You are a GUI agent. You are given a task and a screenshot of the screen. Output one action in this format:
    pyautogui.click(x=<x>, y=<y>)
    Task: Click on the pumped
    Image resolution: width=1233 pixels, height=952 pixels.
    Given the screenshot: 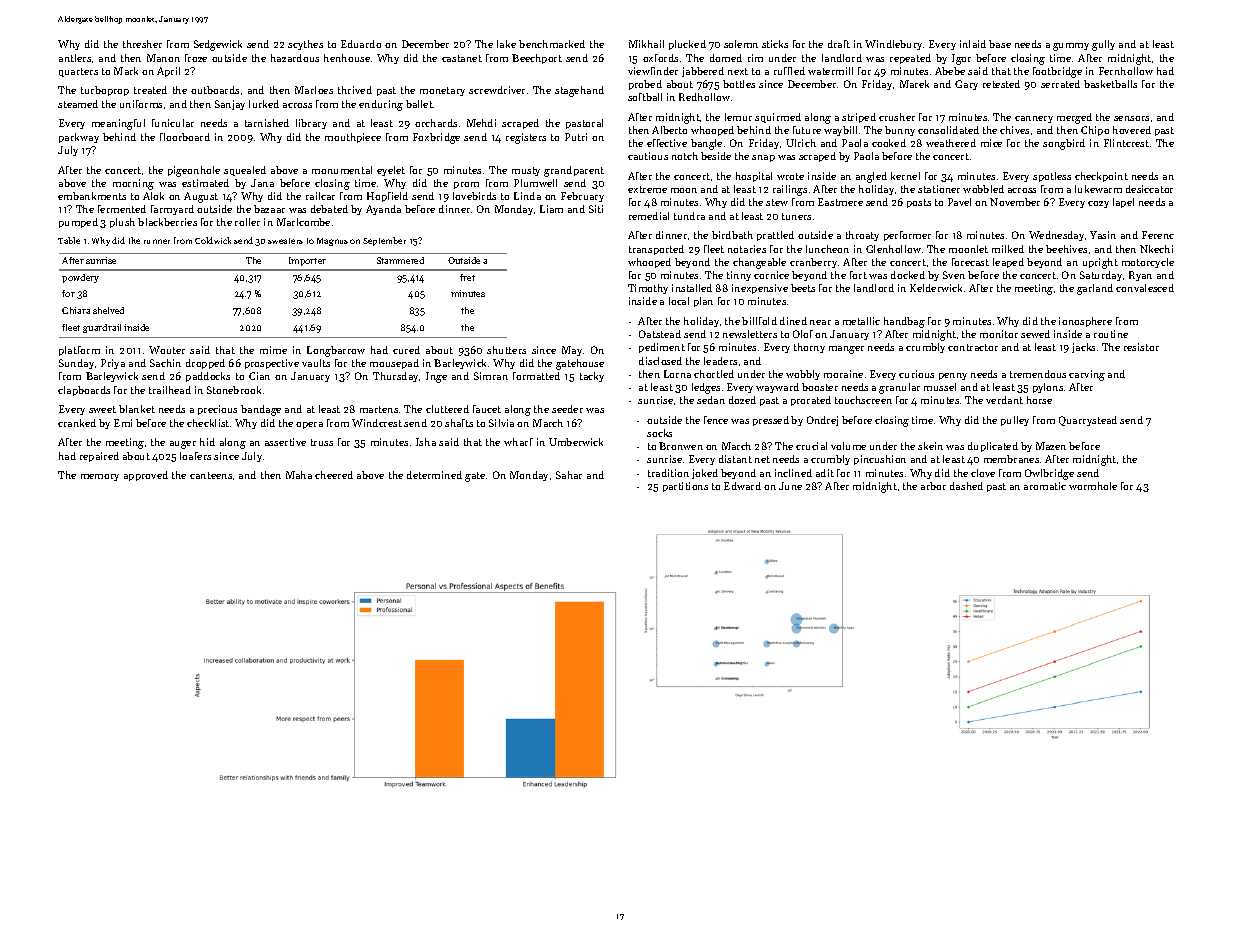 What is the action you would take?
    pyautogui.click(x=78, y=223)
